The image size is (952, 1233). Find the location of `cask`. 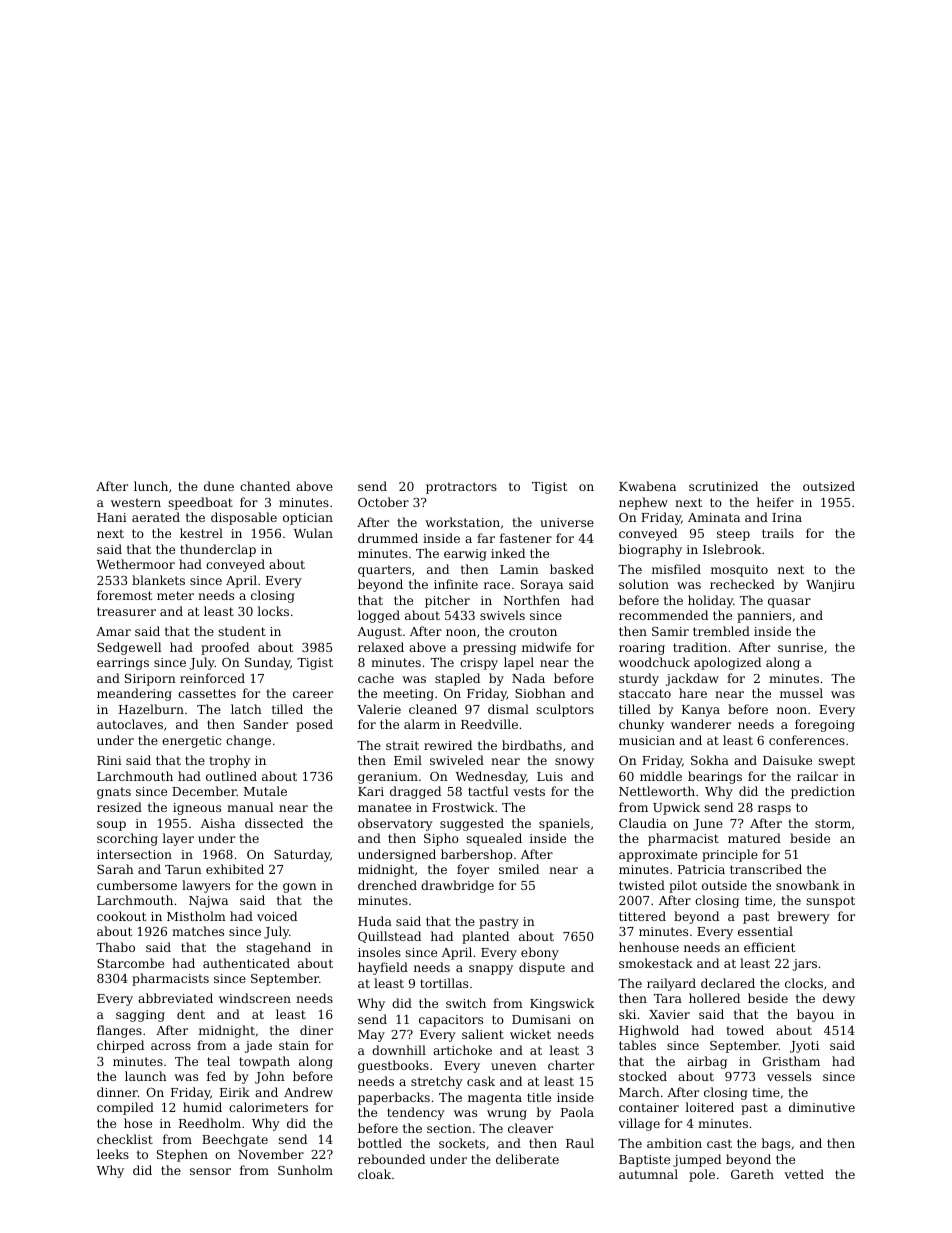

cask is located at coordinates (481, 1081).
